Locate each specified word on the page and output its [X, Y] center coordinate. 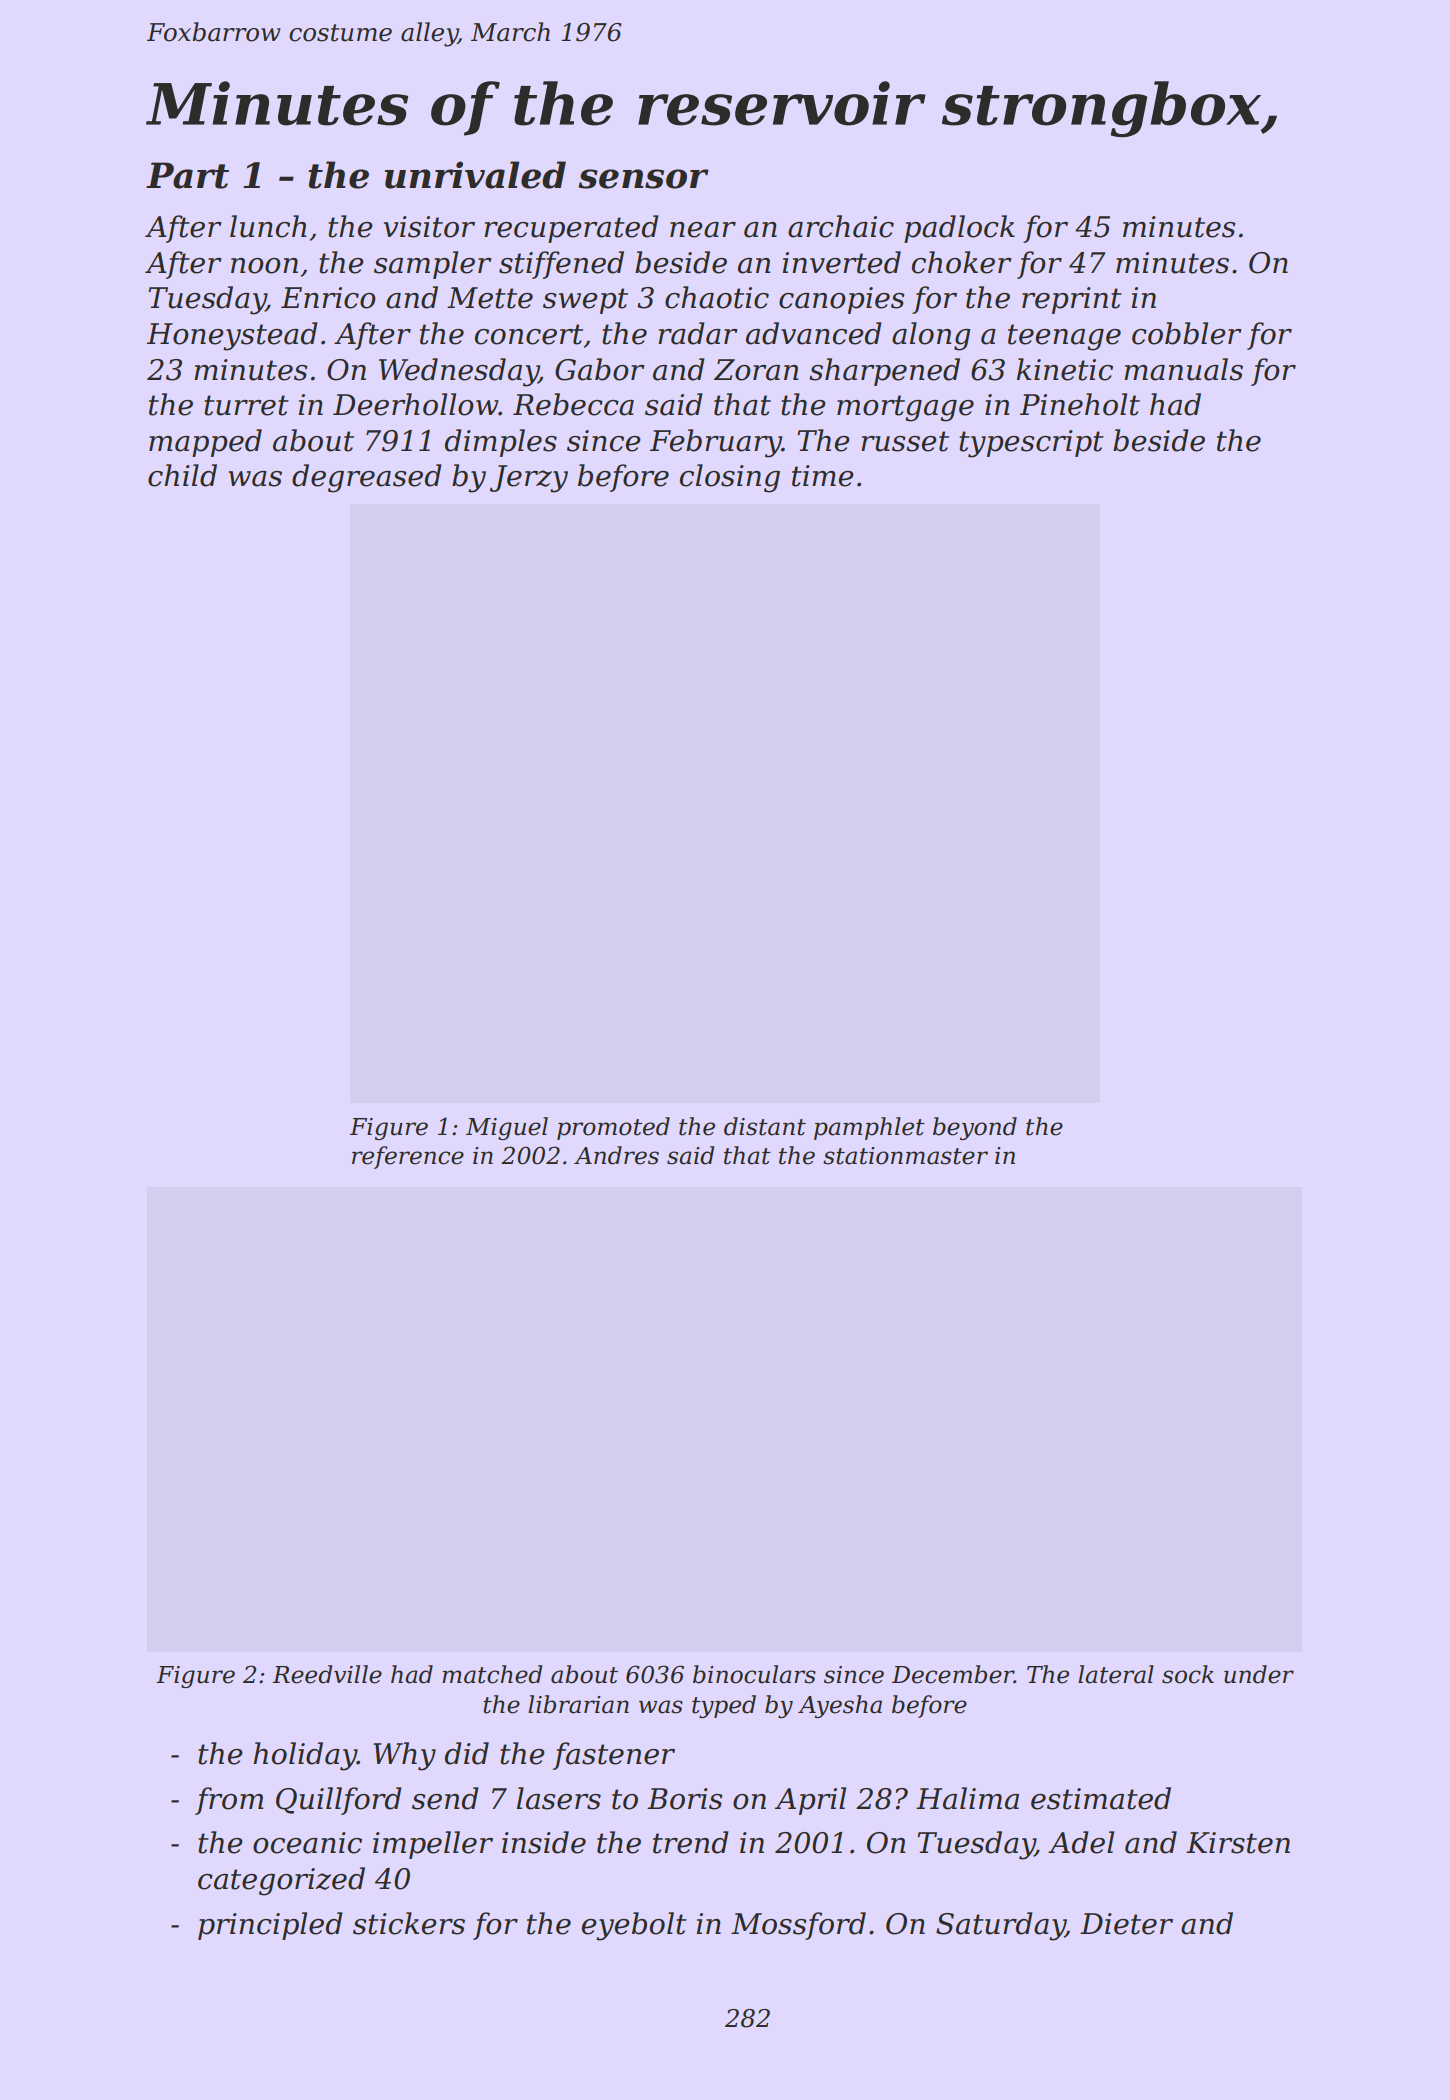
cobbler [1187, 333]
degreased [366, 478]
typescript [1031, 444]
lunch [268, 226]
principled [270, 1926]
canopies [842, 300]
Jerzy [529, 479]
